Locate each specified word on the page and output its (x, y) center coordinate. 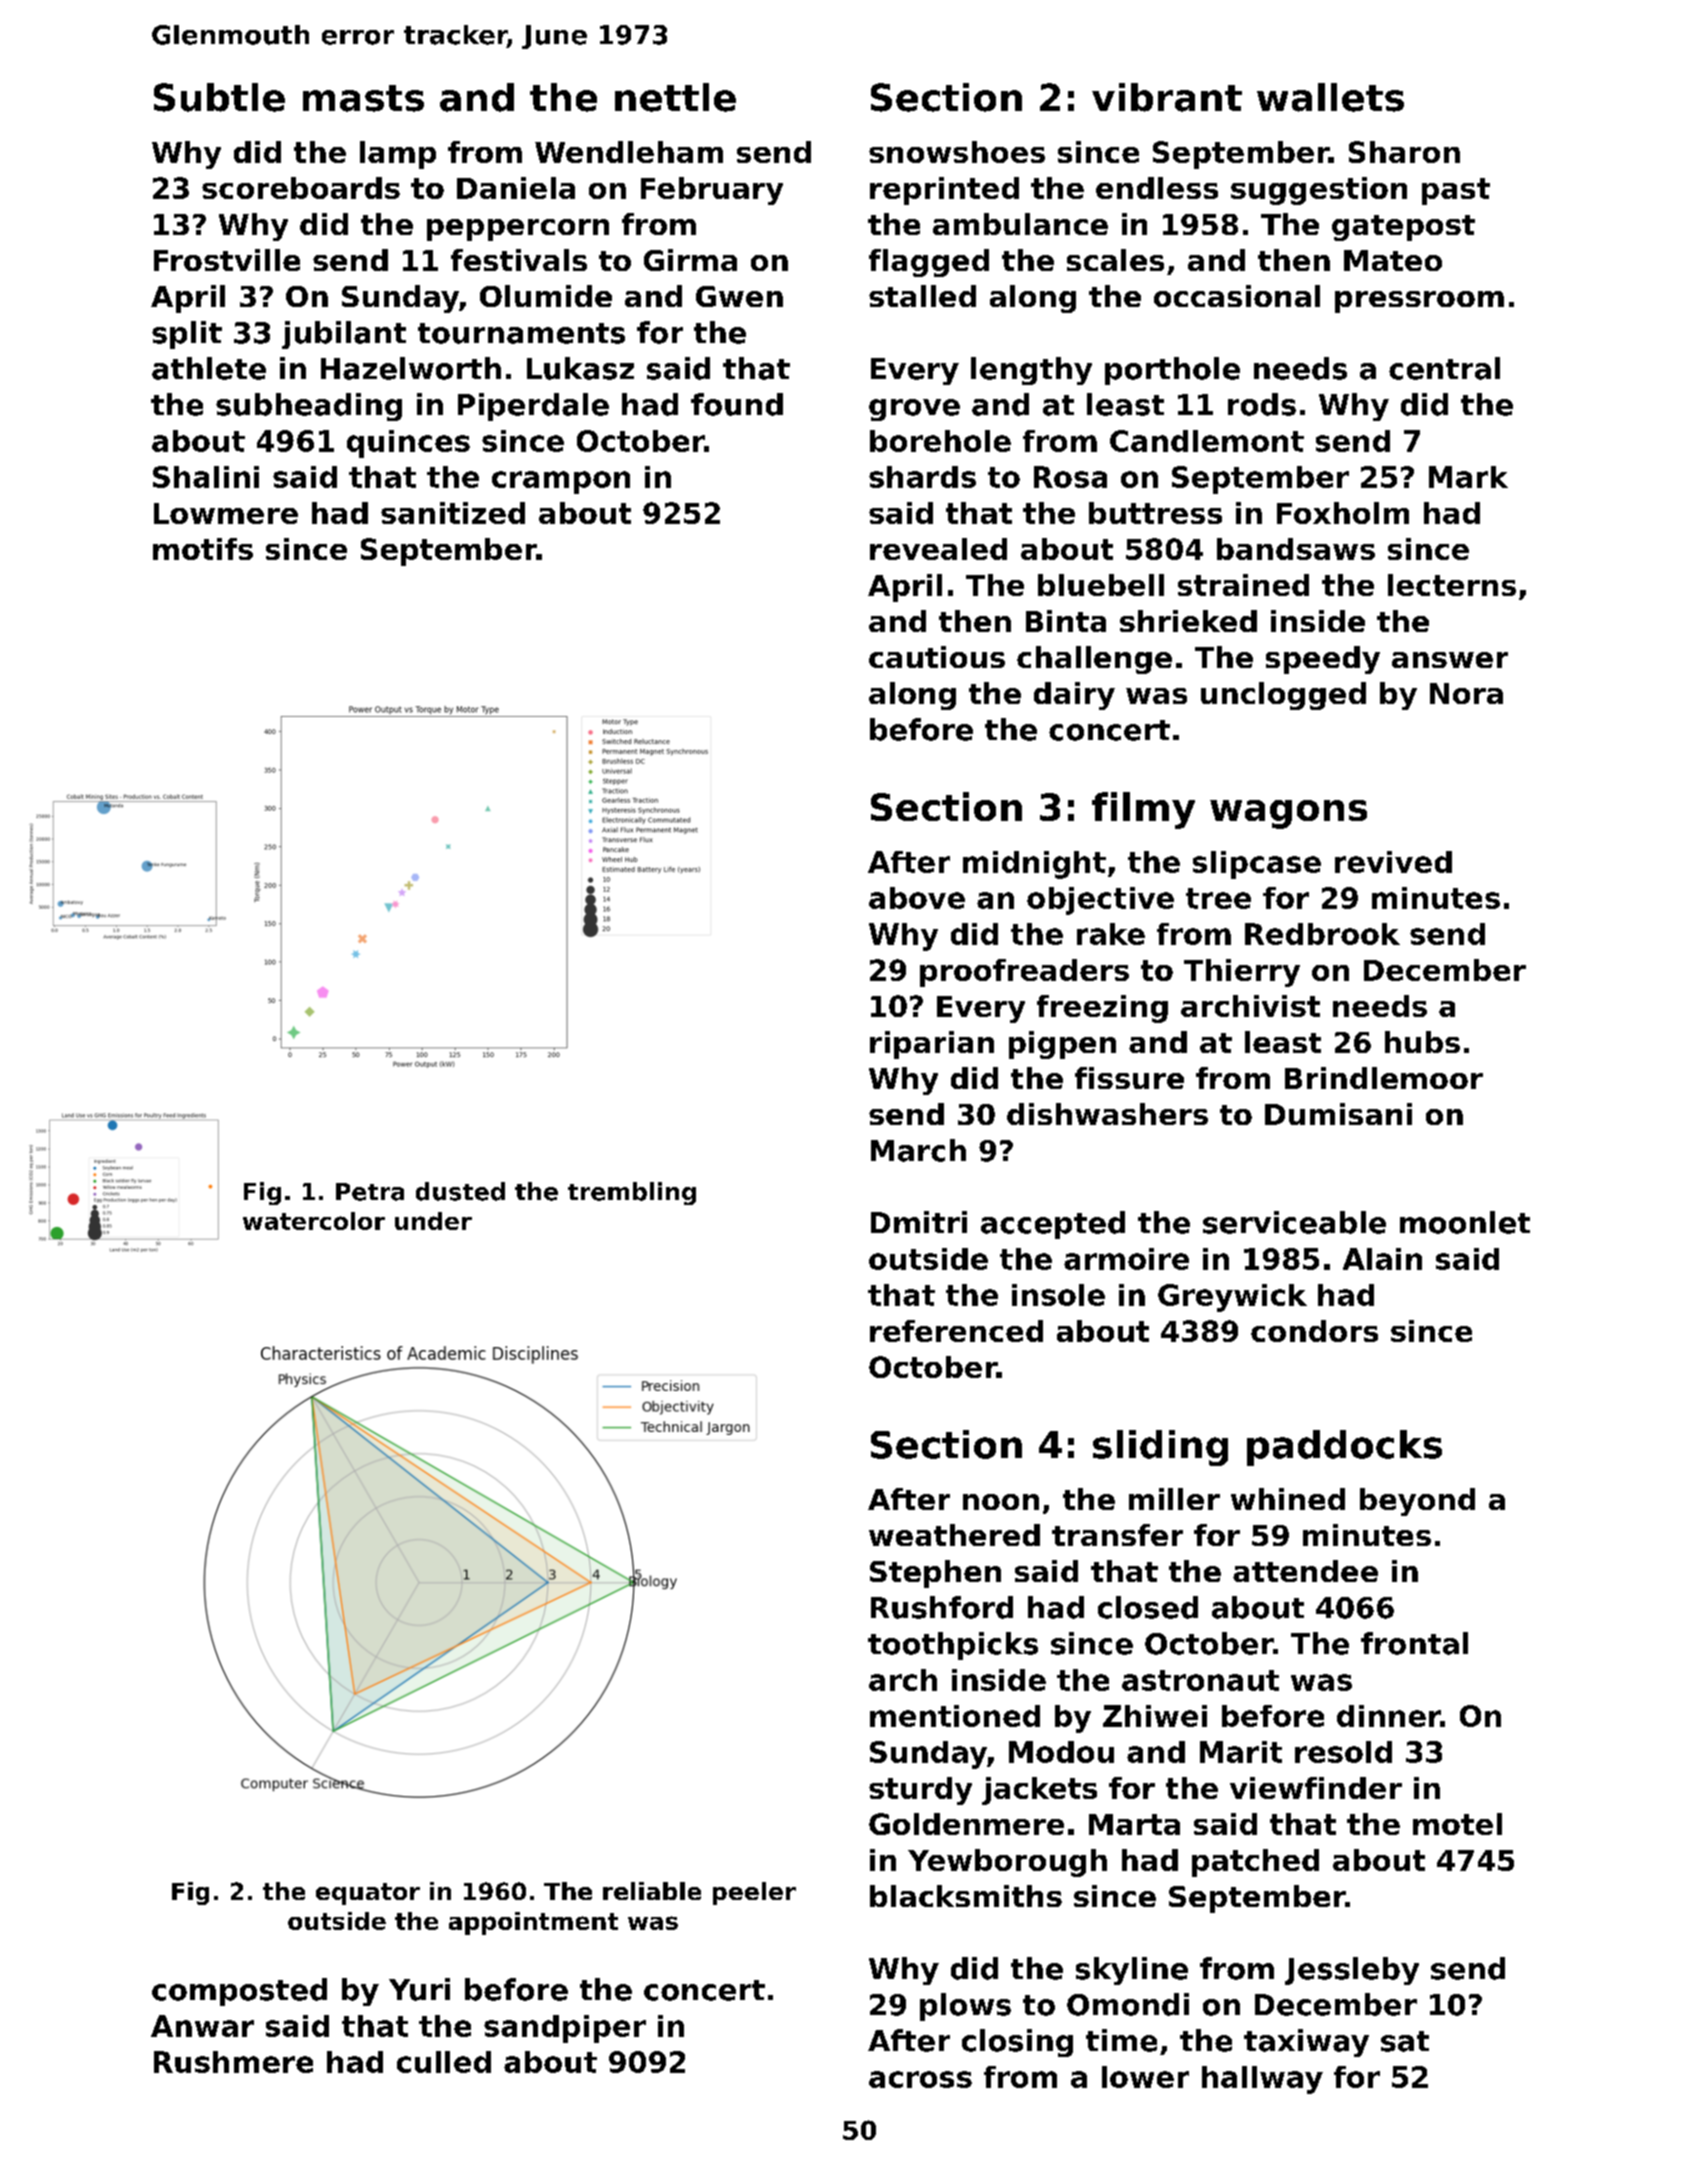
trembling (632, 1193)
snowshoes (957, 152)
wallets (1330, 97)
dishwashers (1107, 1114)
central (1444, 368)
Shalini (206, 477)
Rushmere (233, 2062)
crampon (561, 482)
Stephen (935, 1574)
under (433, 1221)
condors (1314, 1331)
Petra (370, 1192)
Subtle (219, 97)
